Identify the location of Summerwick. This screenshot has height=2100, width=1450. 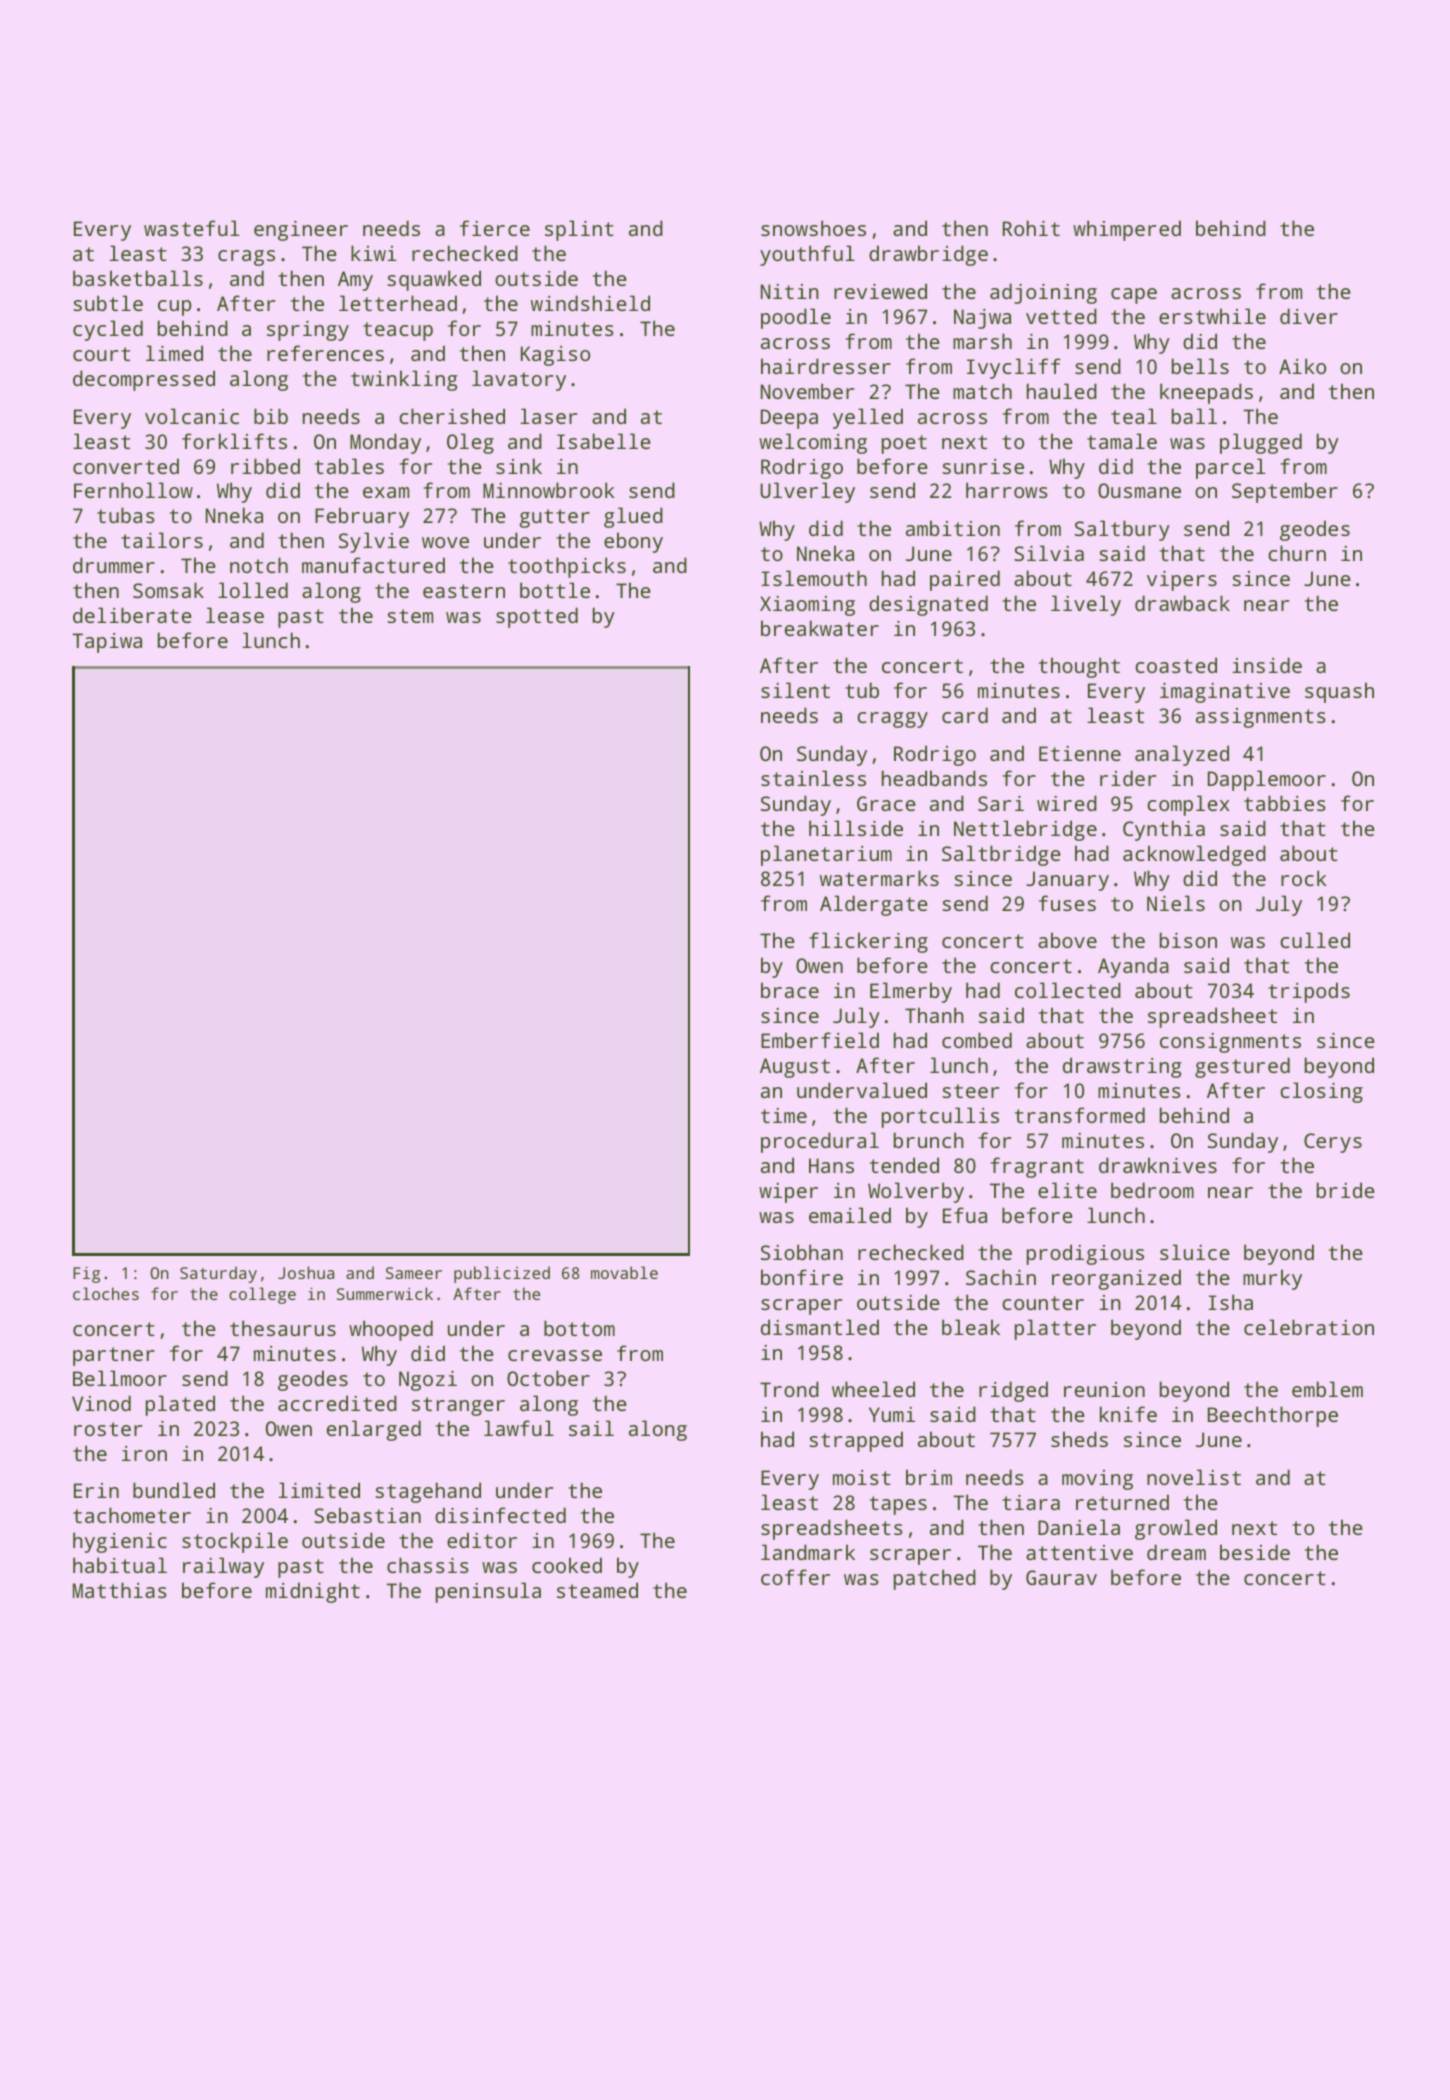
(385, 1293).
